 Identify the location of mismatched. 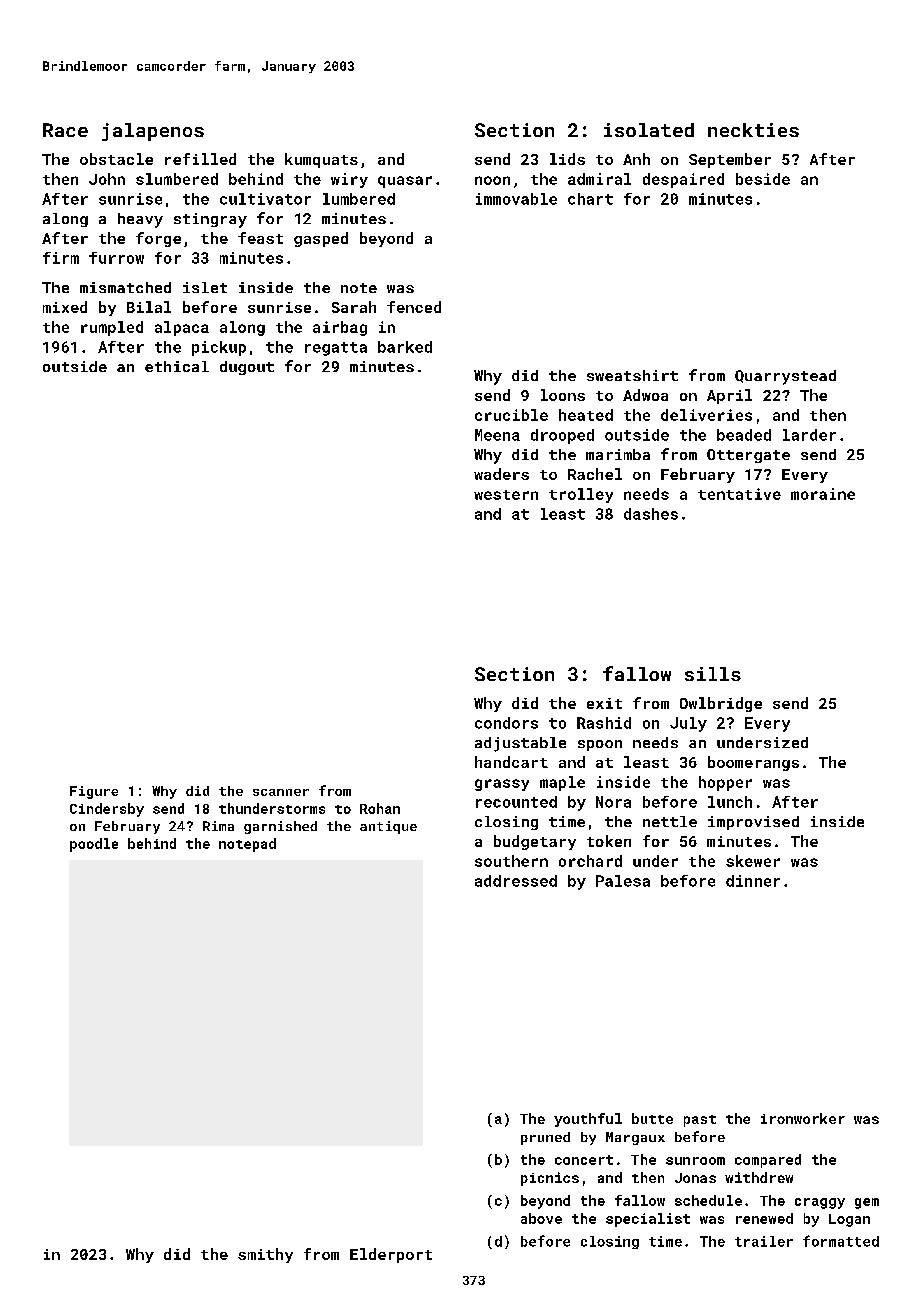
(125, 287).
